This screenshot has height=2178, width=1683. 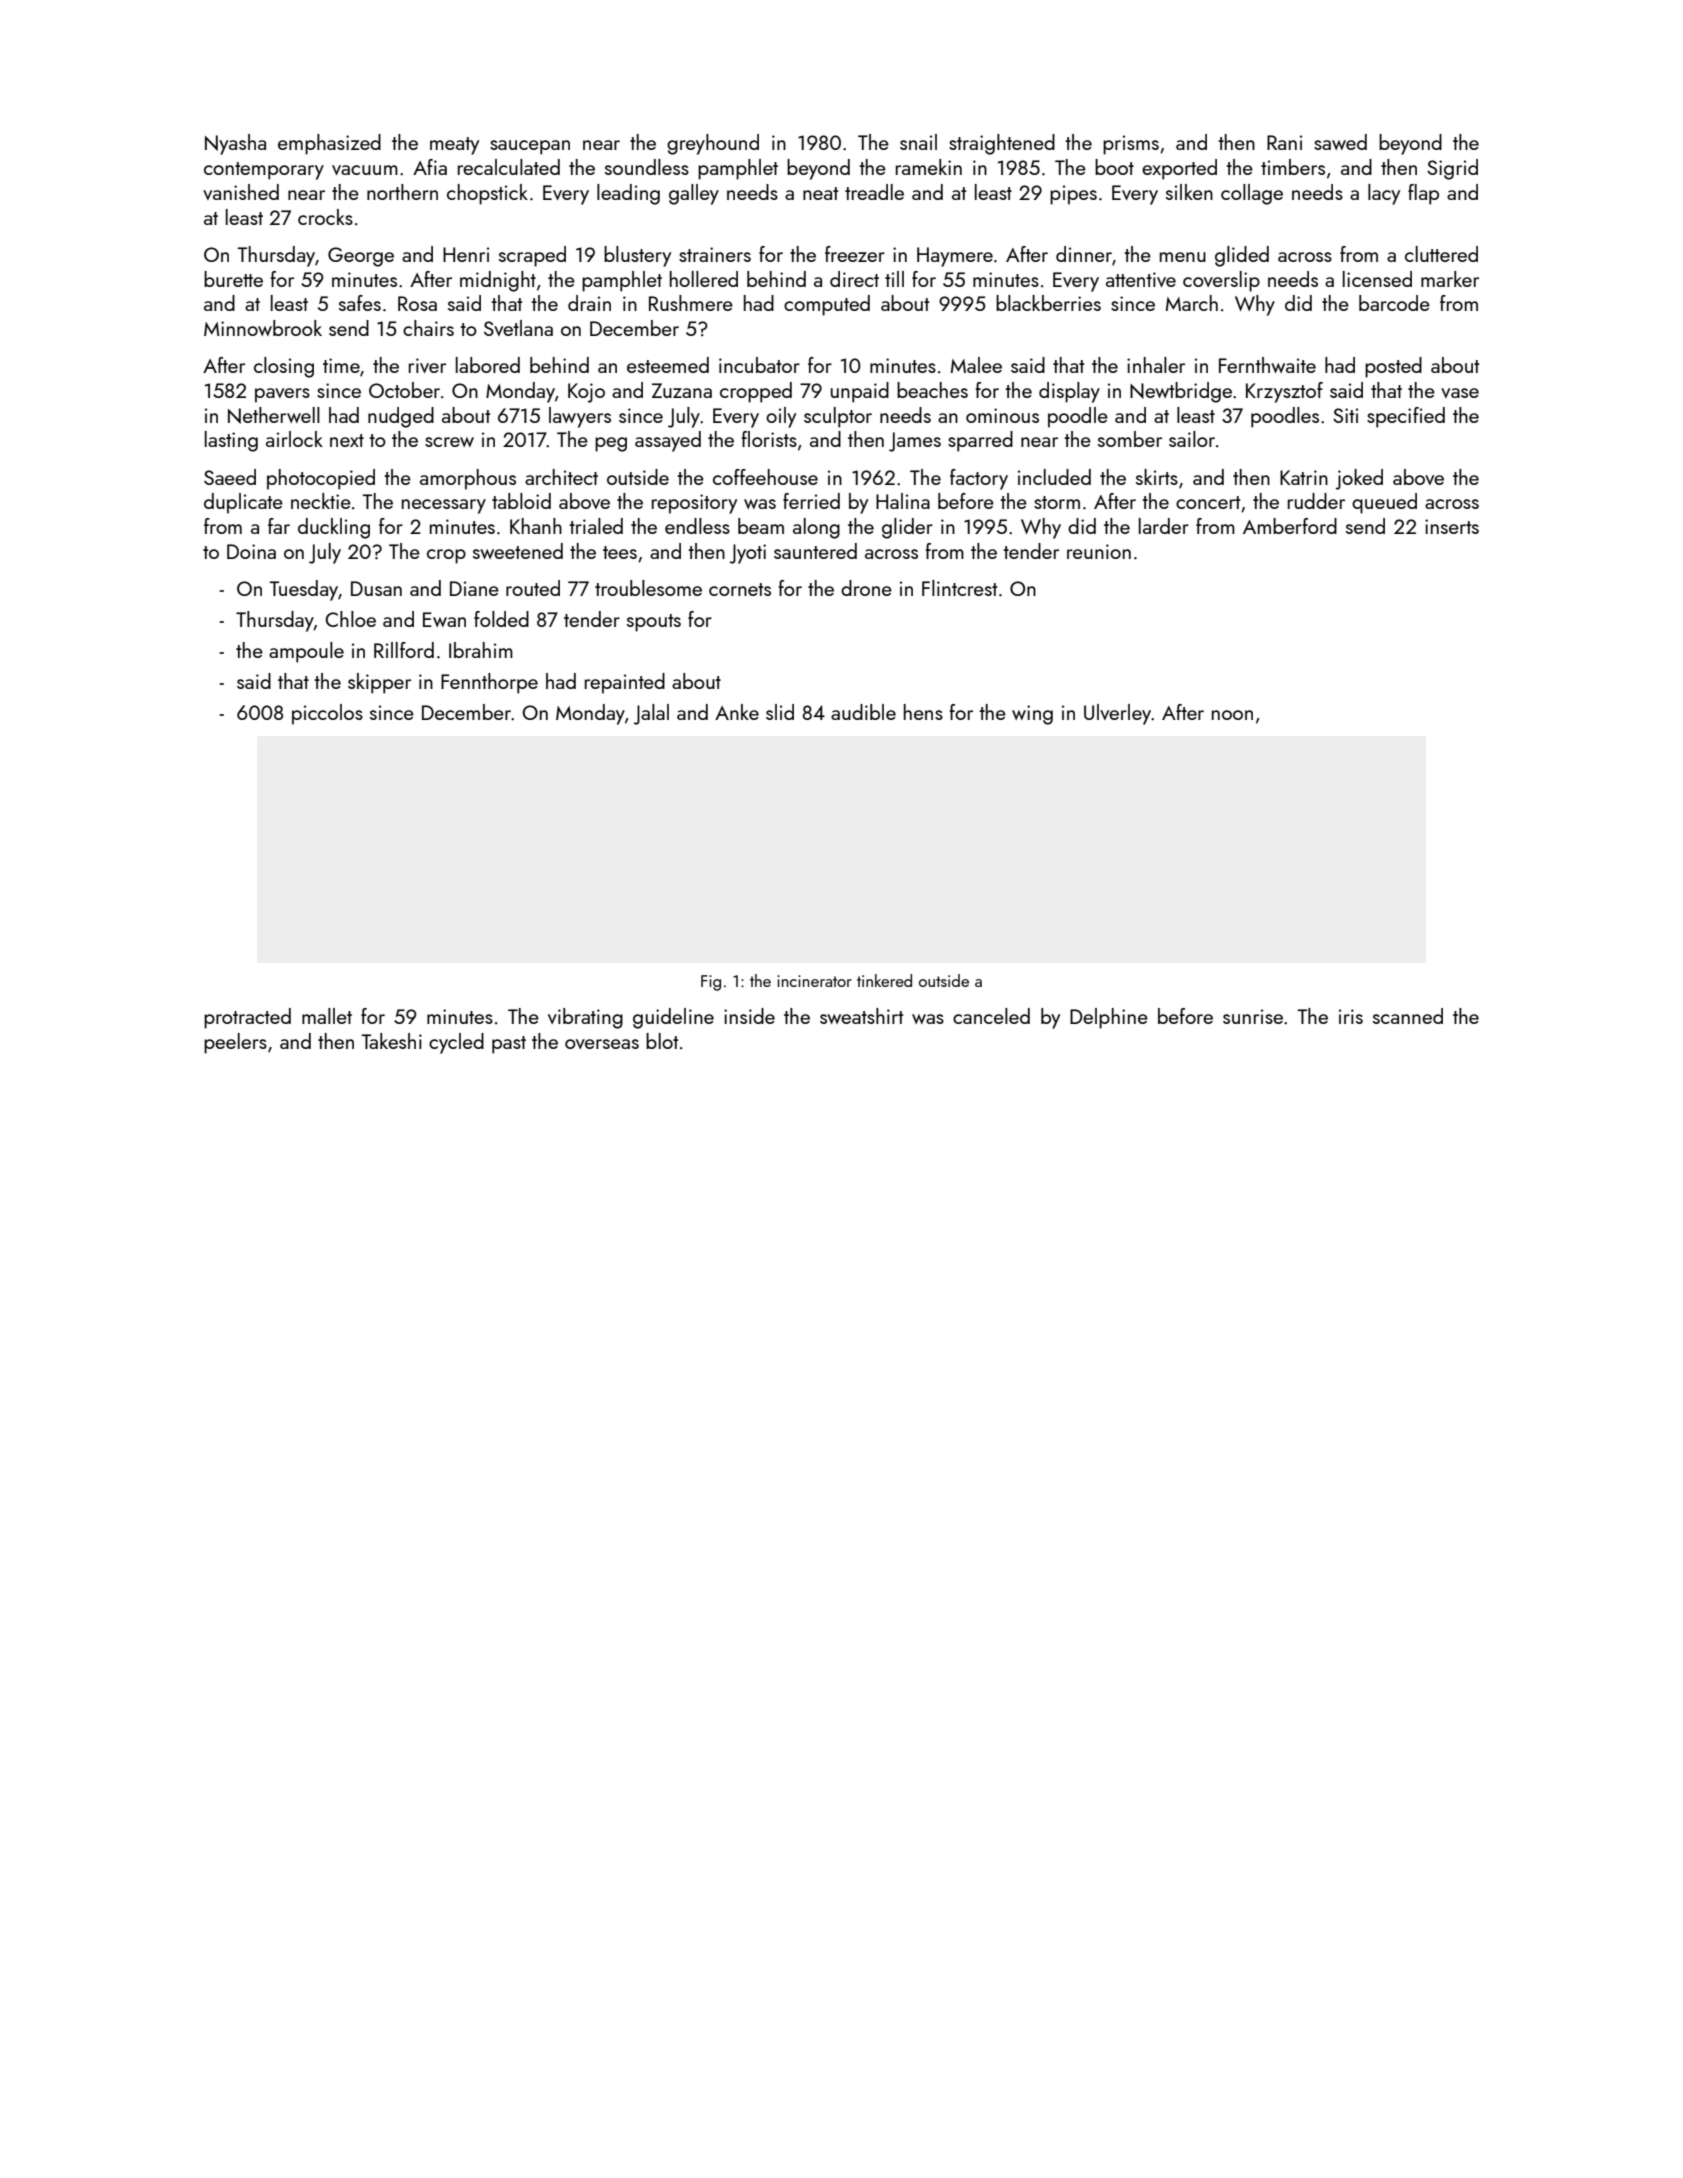 I want to click on canceled, so click(x=991, y=1016).
